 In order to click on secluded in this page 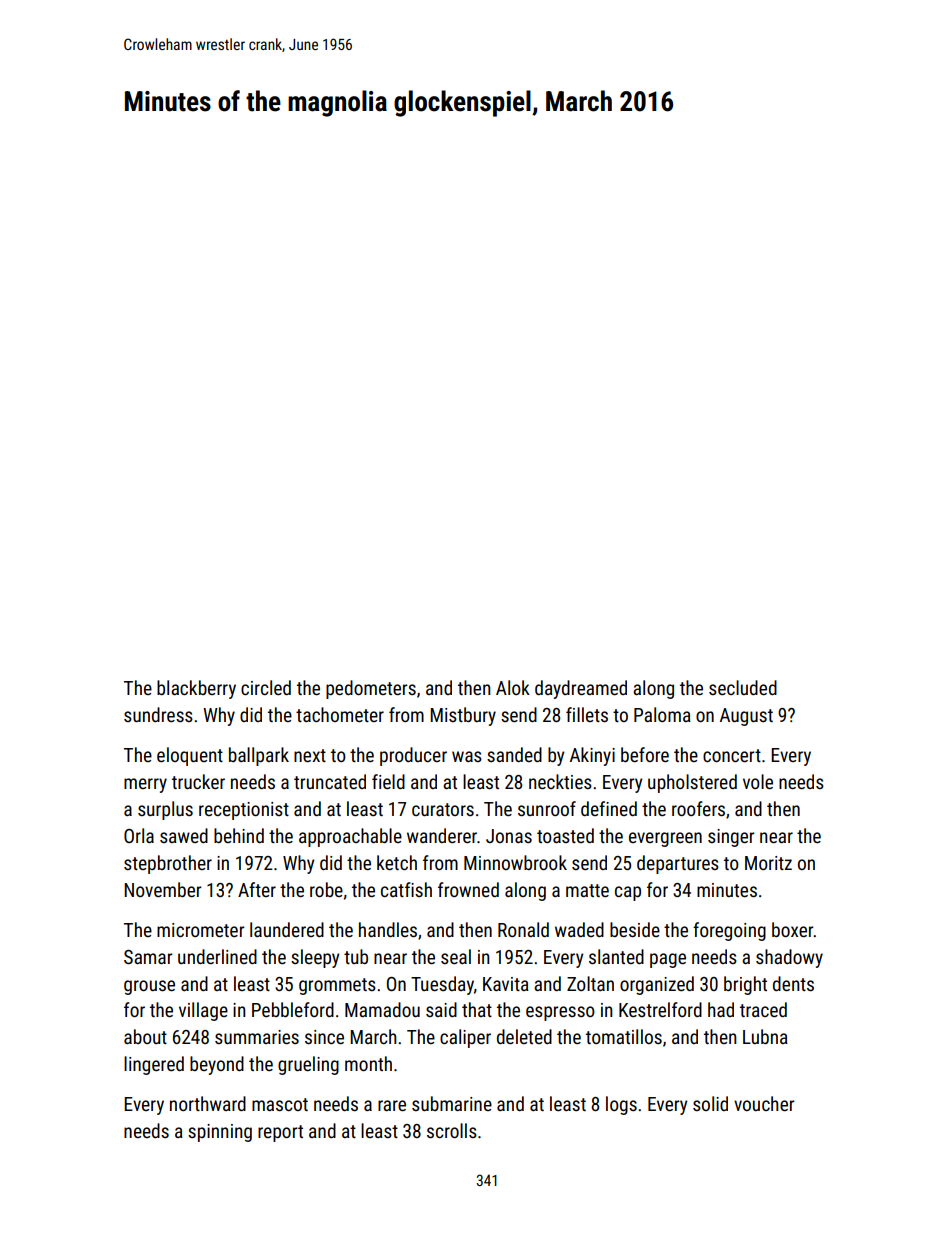, I will do `click(743, 687)`.
